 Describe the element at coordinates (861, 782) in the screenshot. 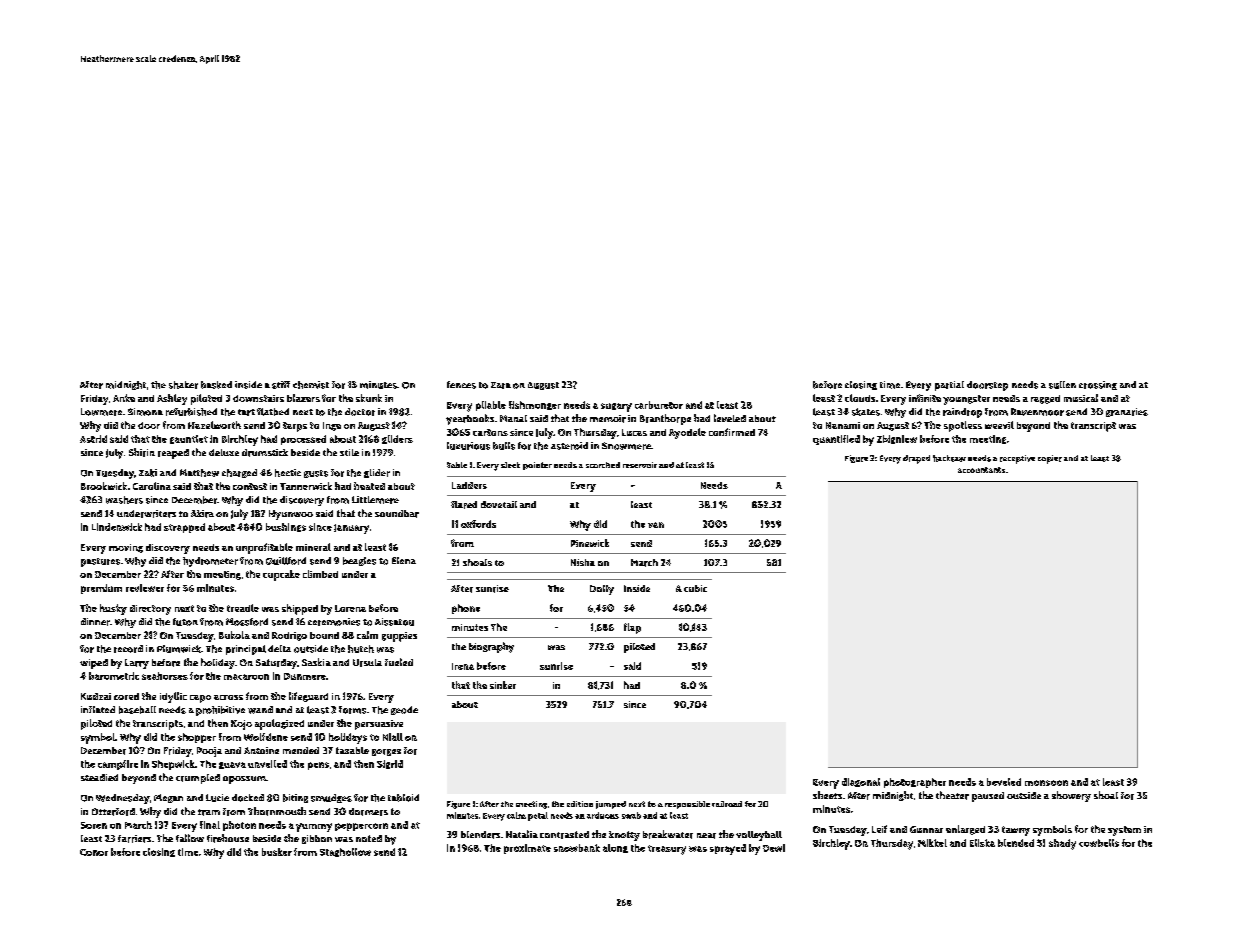

I see `diagonal` at that location.
